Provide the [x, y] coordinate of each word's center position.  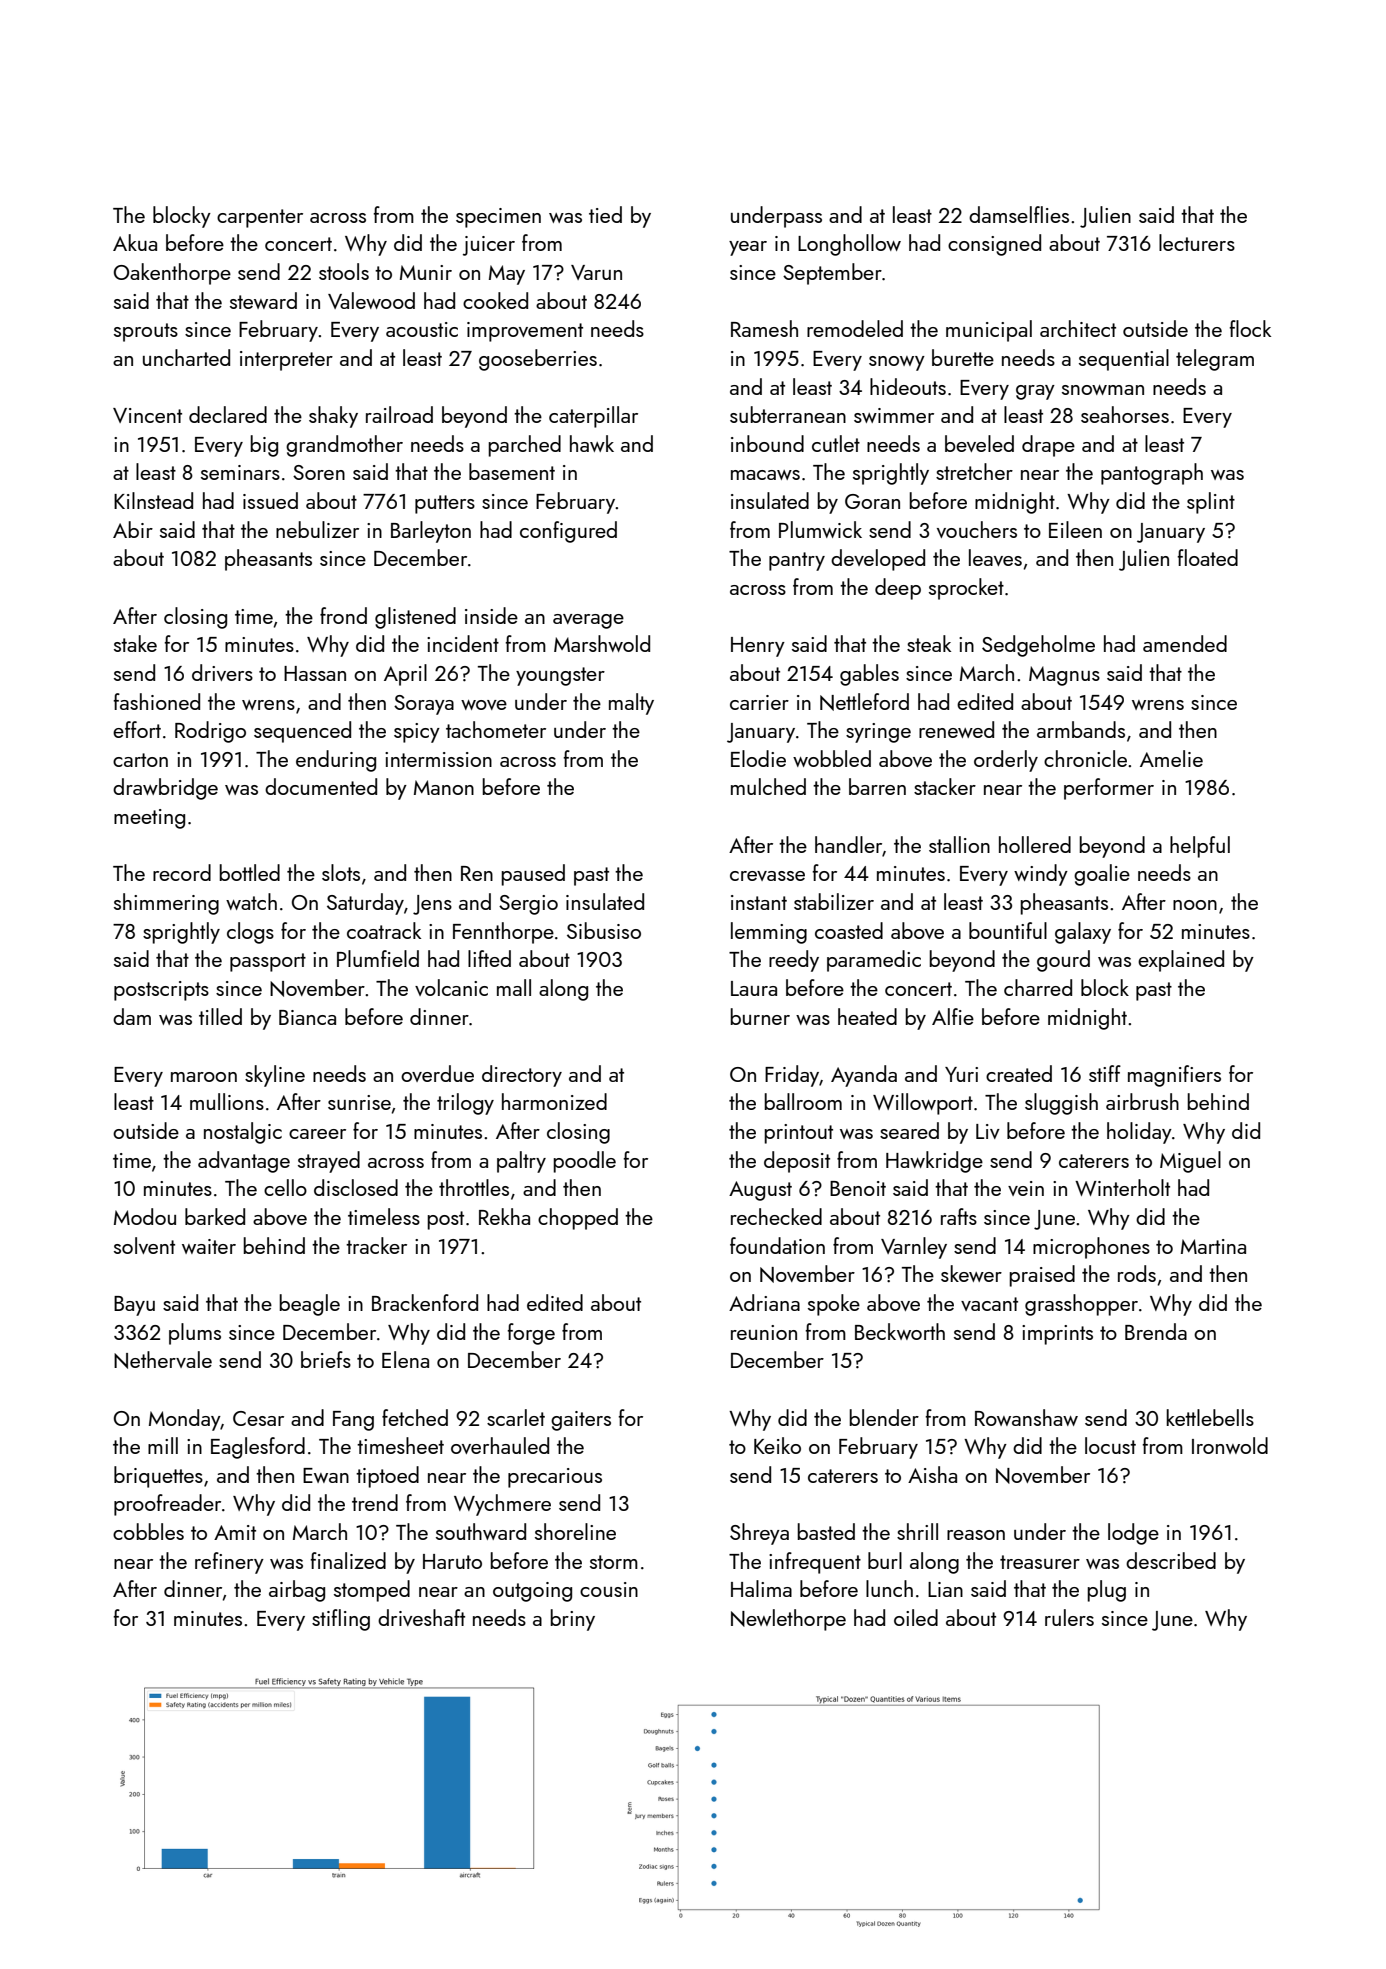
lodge [1133, 1534]
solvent [144, 1245]
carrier [759, 702]
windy [1041, 875]
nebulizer [317, 529]
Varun [596, 272]
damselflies [1019, 214]
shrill [917, 1531]
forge [531, 1334]
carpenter [260, 218]
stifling [341, 1620]
